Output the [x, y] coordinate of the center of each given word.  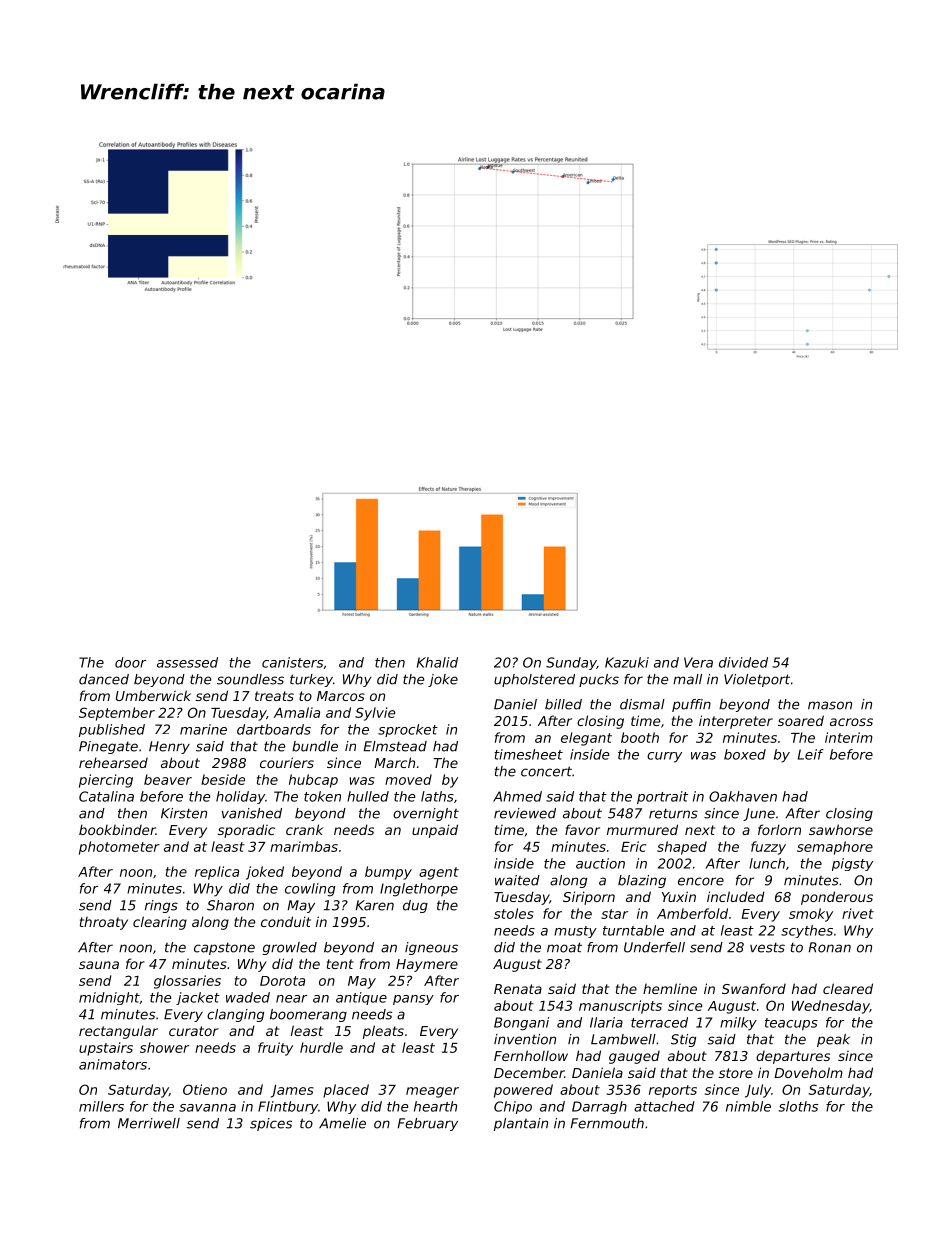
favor [582, 829]
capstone [224, 949]
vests [767, 948]
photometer [119, 848]
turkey [311, 680]
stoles [514, 913]
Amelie [342, 1123]
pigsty [852, 864]
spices [271, 1124]
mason [830, 705]
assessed [187, 662]
